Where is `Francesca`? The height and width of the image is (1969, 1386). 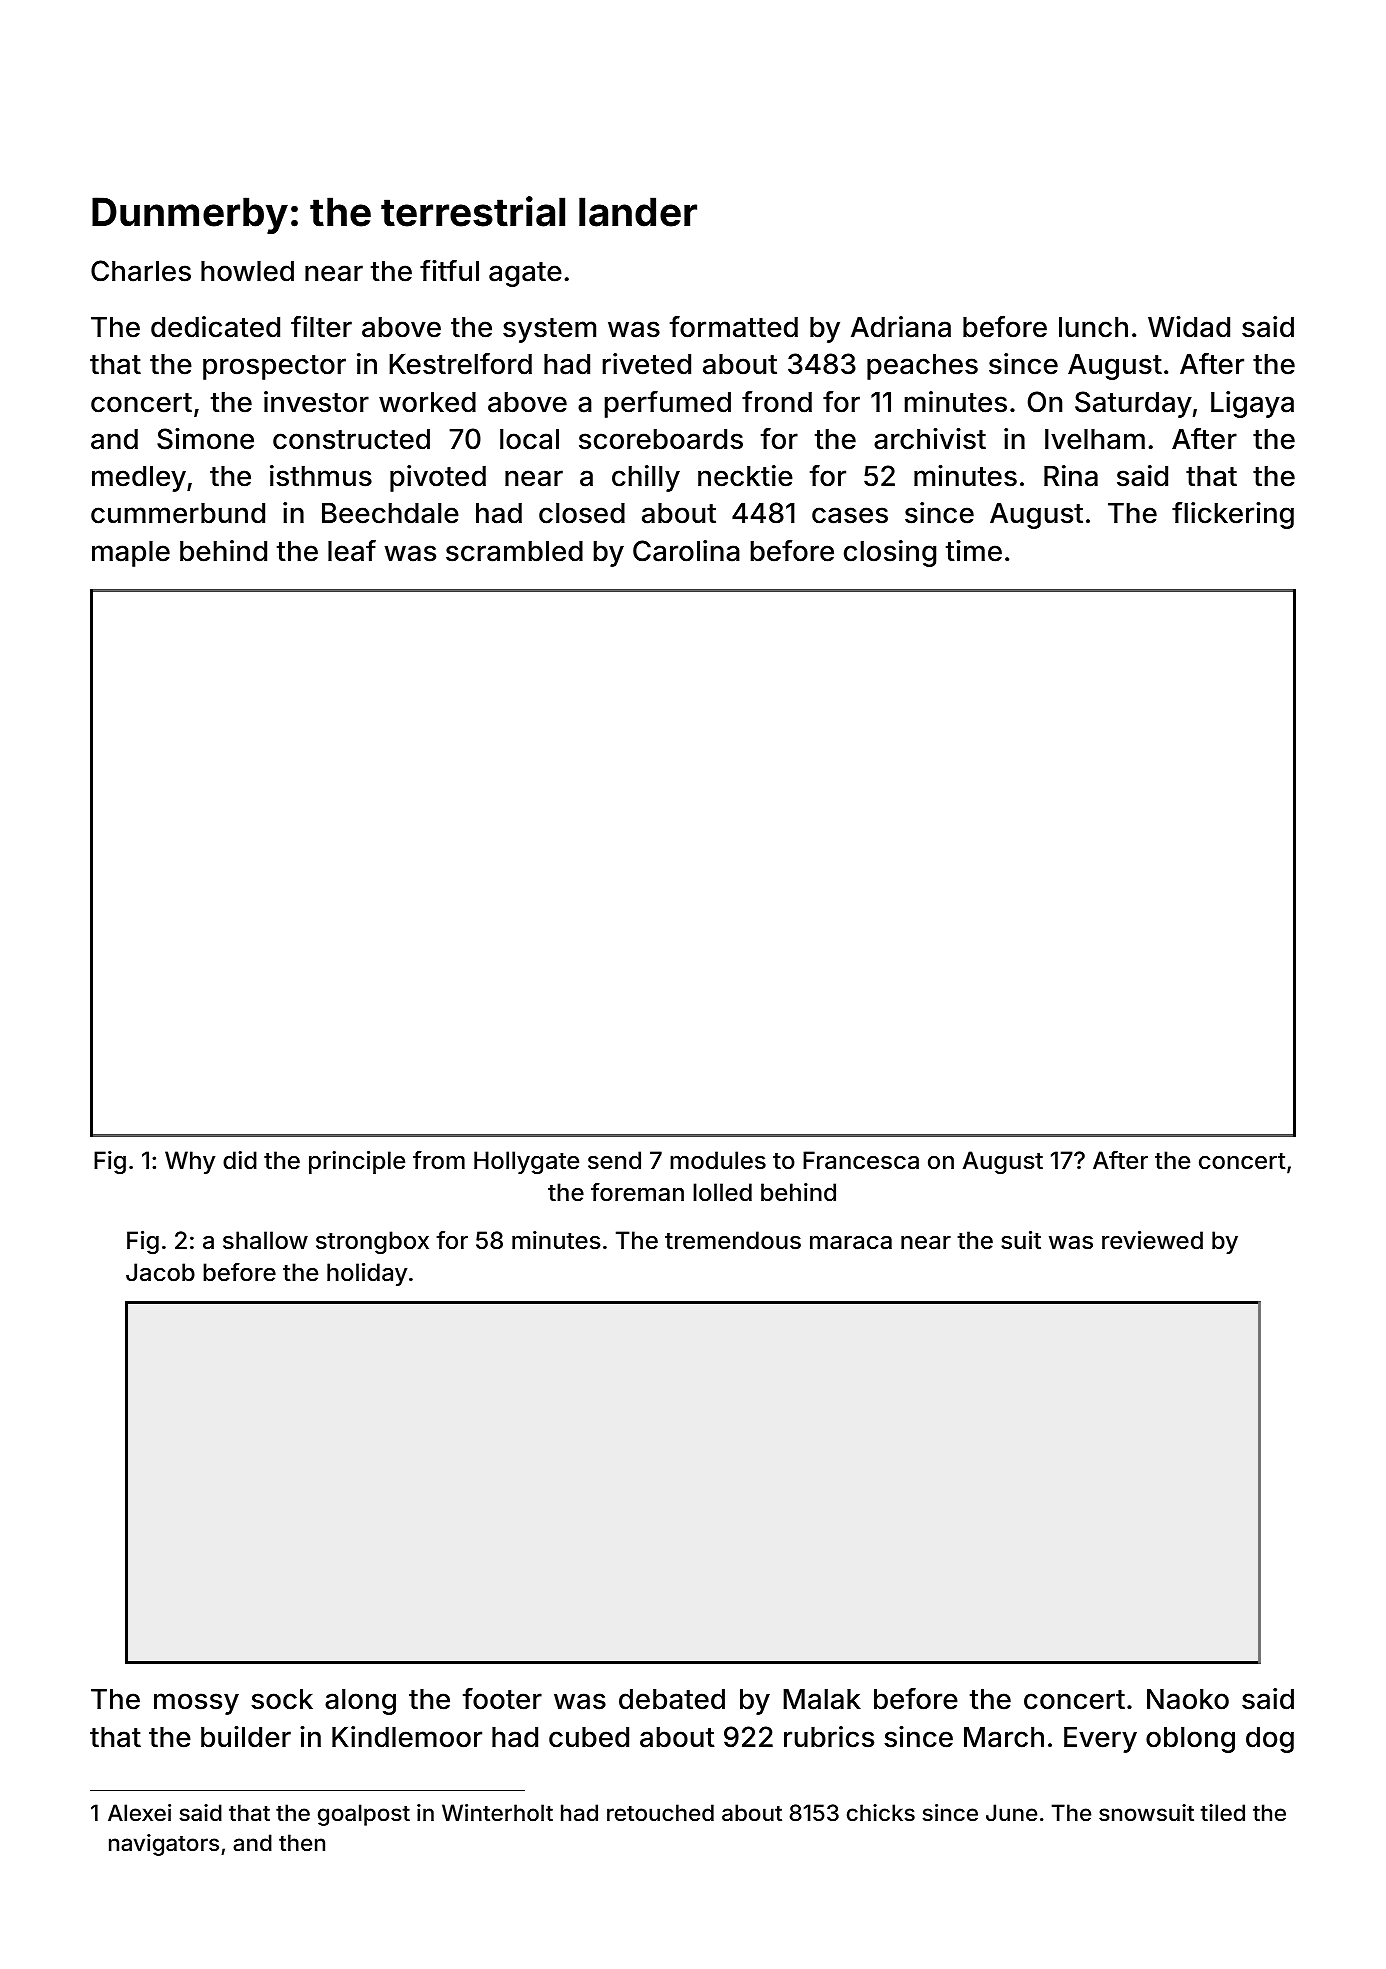 Francesca is located at coordinates (861, 1160).
